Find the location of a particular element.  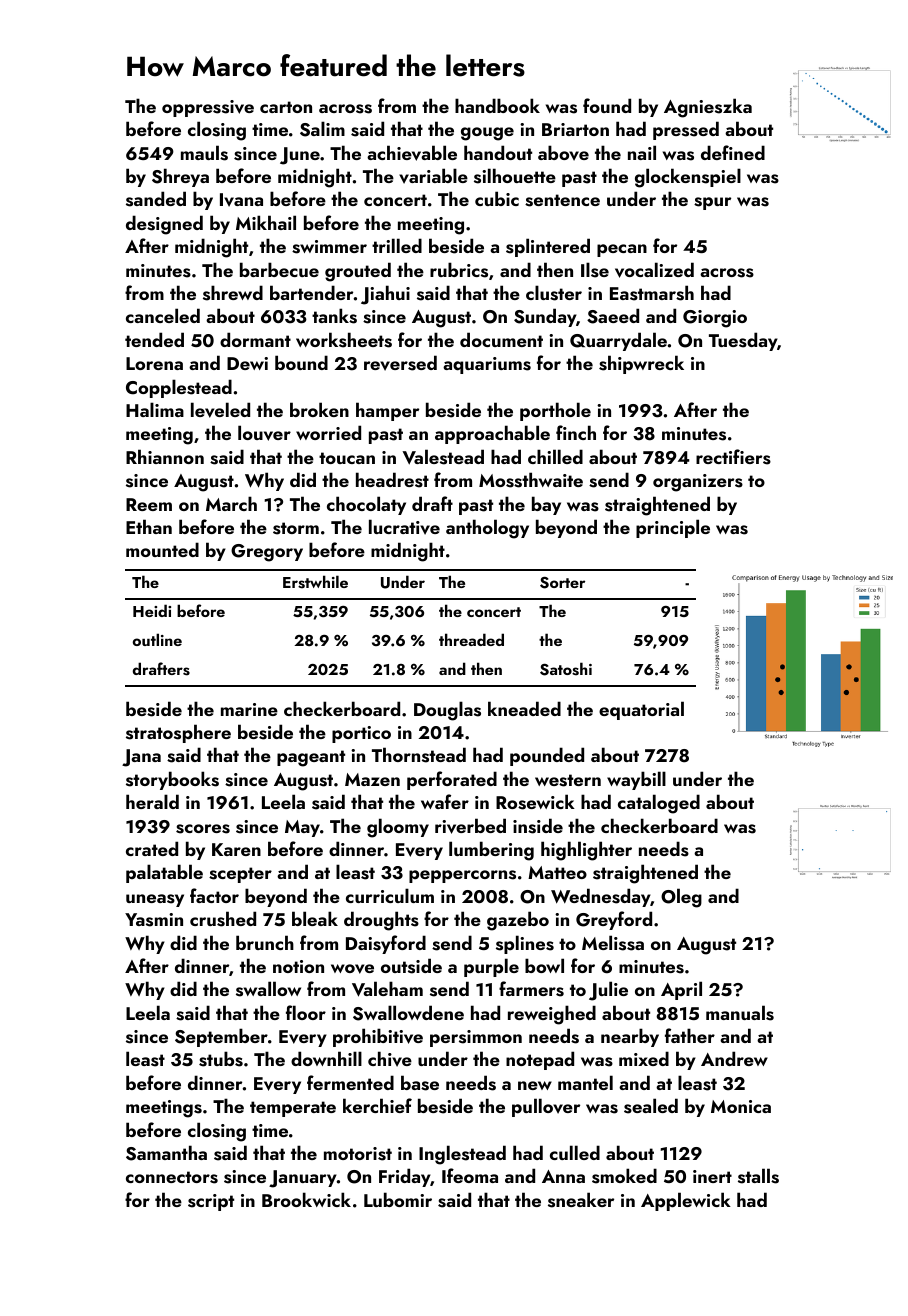

Reem is located at coordinates (149, 504).
